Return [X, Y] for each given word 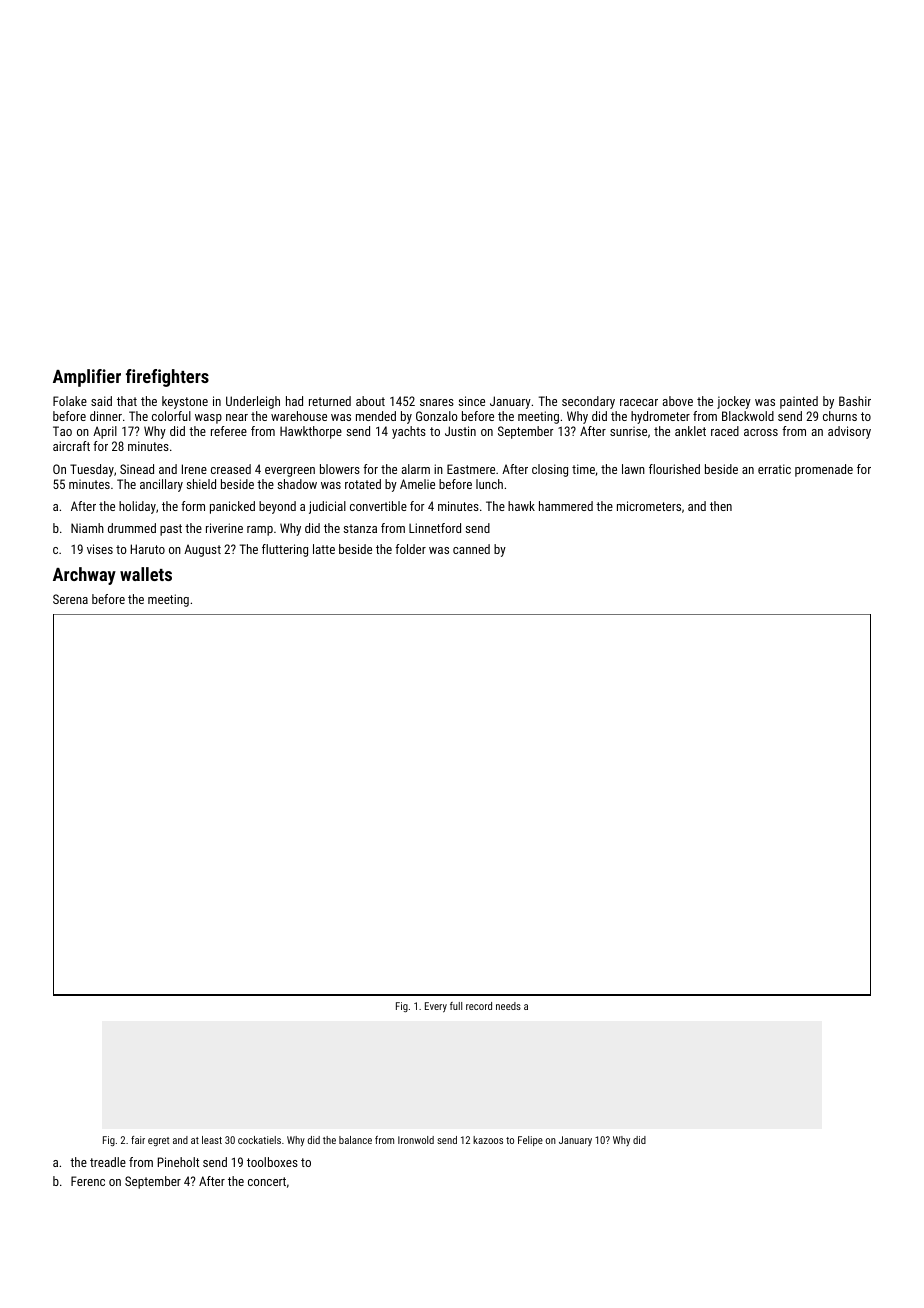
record [479, 1006]
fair [138, 1140]
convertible [378, 506]
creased [231, 469]
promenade [824, 470]
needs [508, 1006]
